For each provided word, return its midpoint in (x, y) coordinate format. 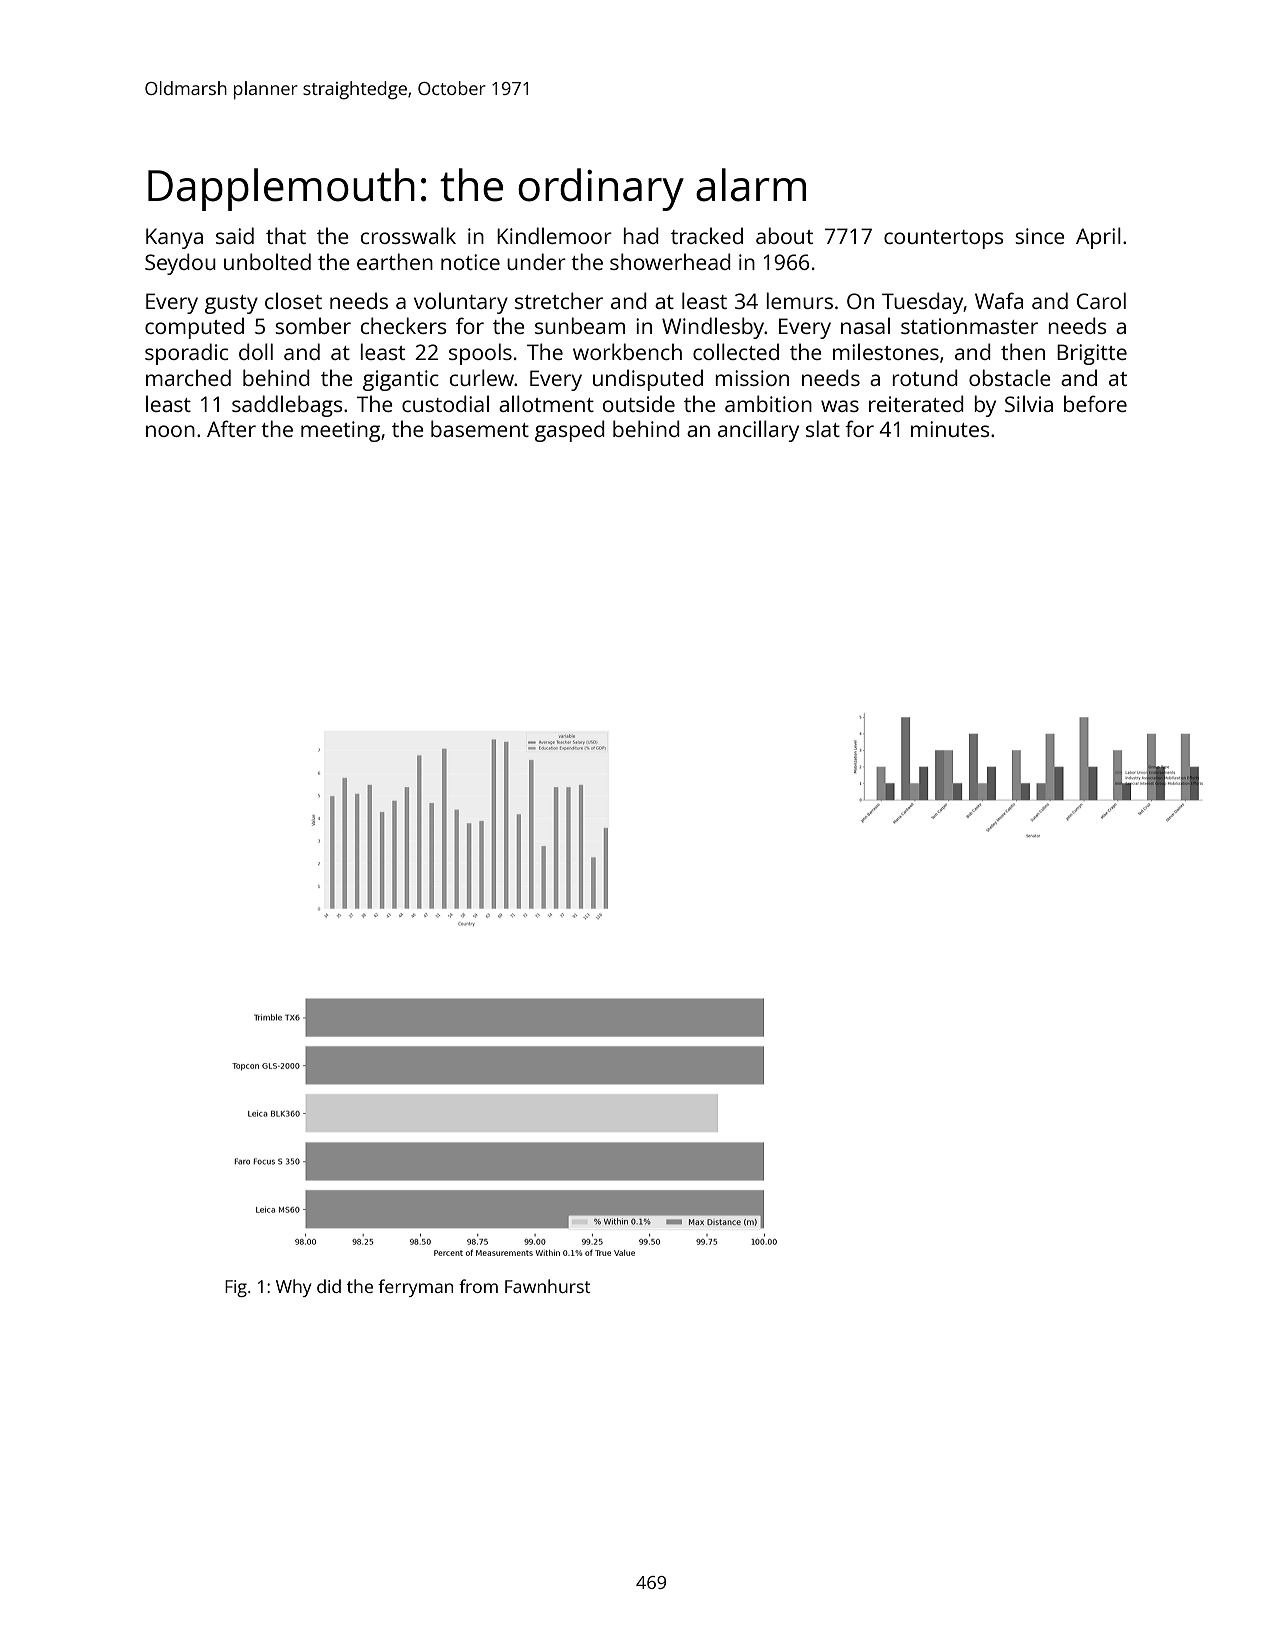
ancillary (758, 431)
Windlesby (713, 328)
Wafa (999, 300)
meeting (340, 431)
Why (294, 1288)
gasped (570, 431)
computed (194, 328)
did (329, 1286)
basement (480, 428)
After (231, 428)
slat (823, 428)
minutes (950, 429)
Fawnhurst (548, 1286)
